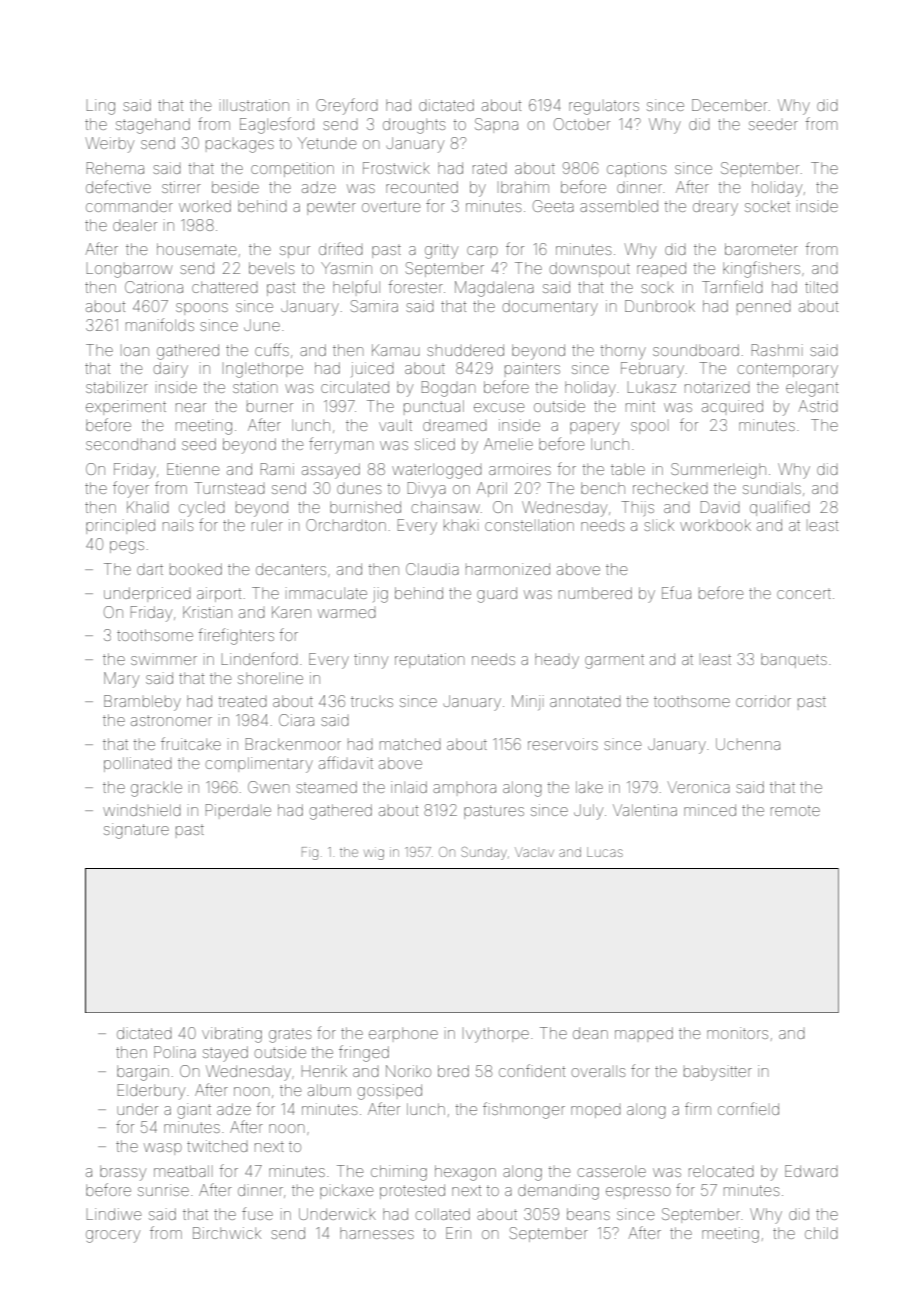  Describe the element at coordinates (347, 106) in the document. I see `Greyford` at that location.
